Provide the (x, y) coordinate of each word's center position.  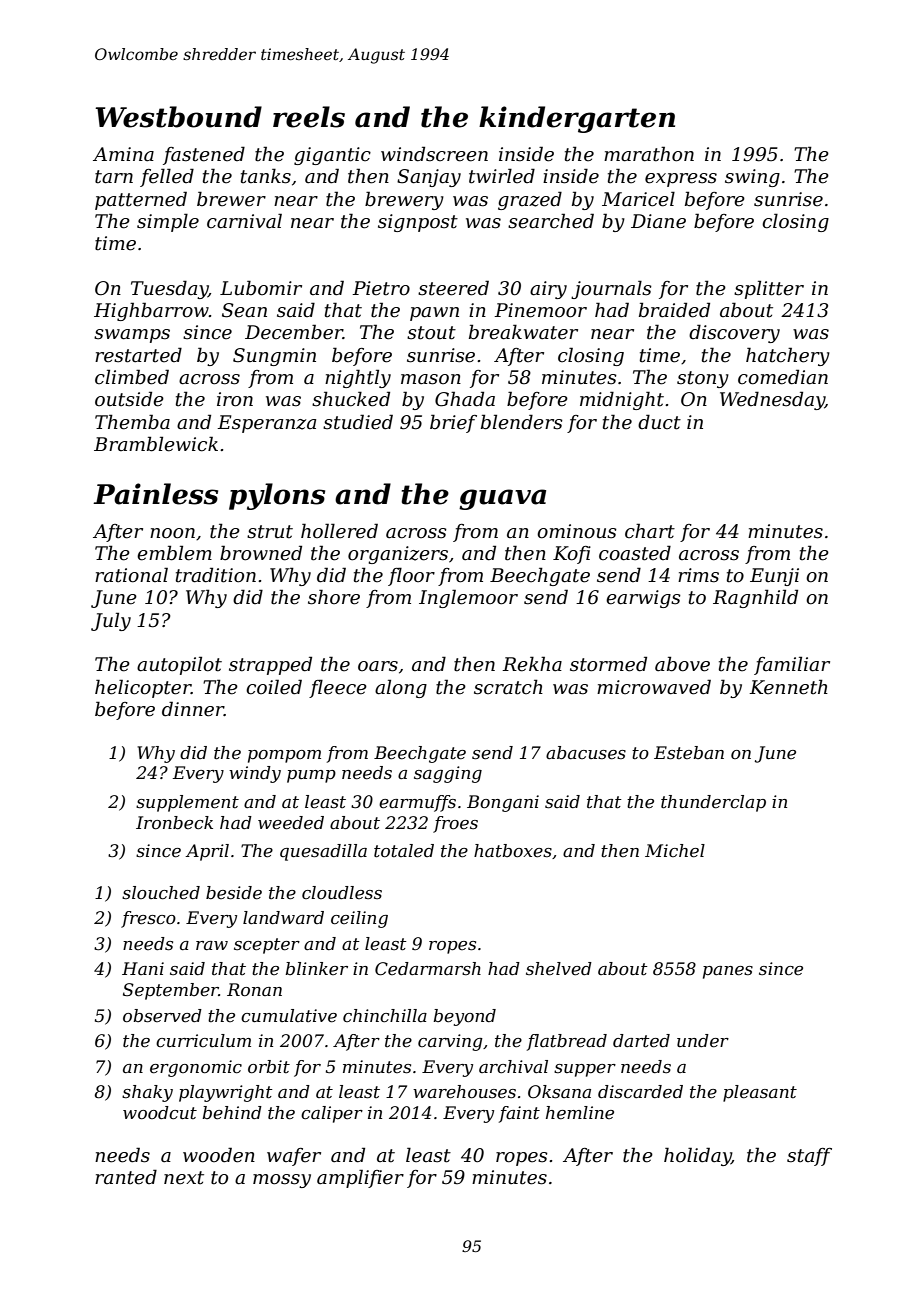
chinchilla (385, 1015)
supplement (187, 803)
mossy (282, 1181)
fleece (338, 688)
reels (309, 117)
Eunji (774, 577)
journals (611, 289)
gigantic (332, 156)
